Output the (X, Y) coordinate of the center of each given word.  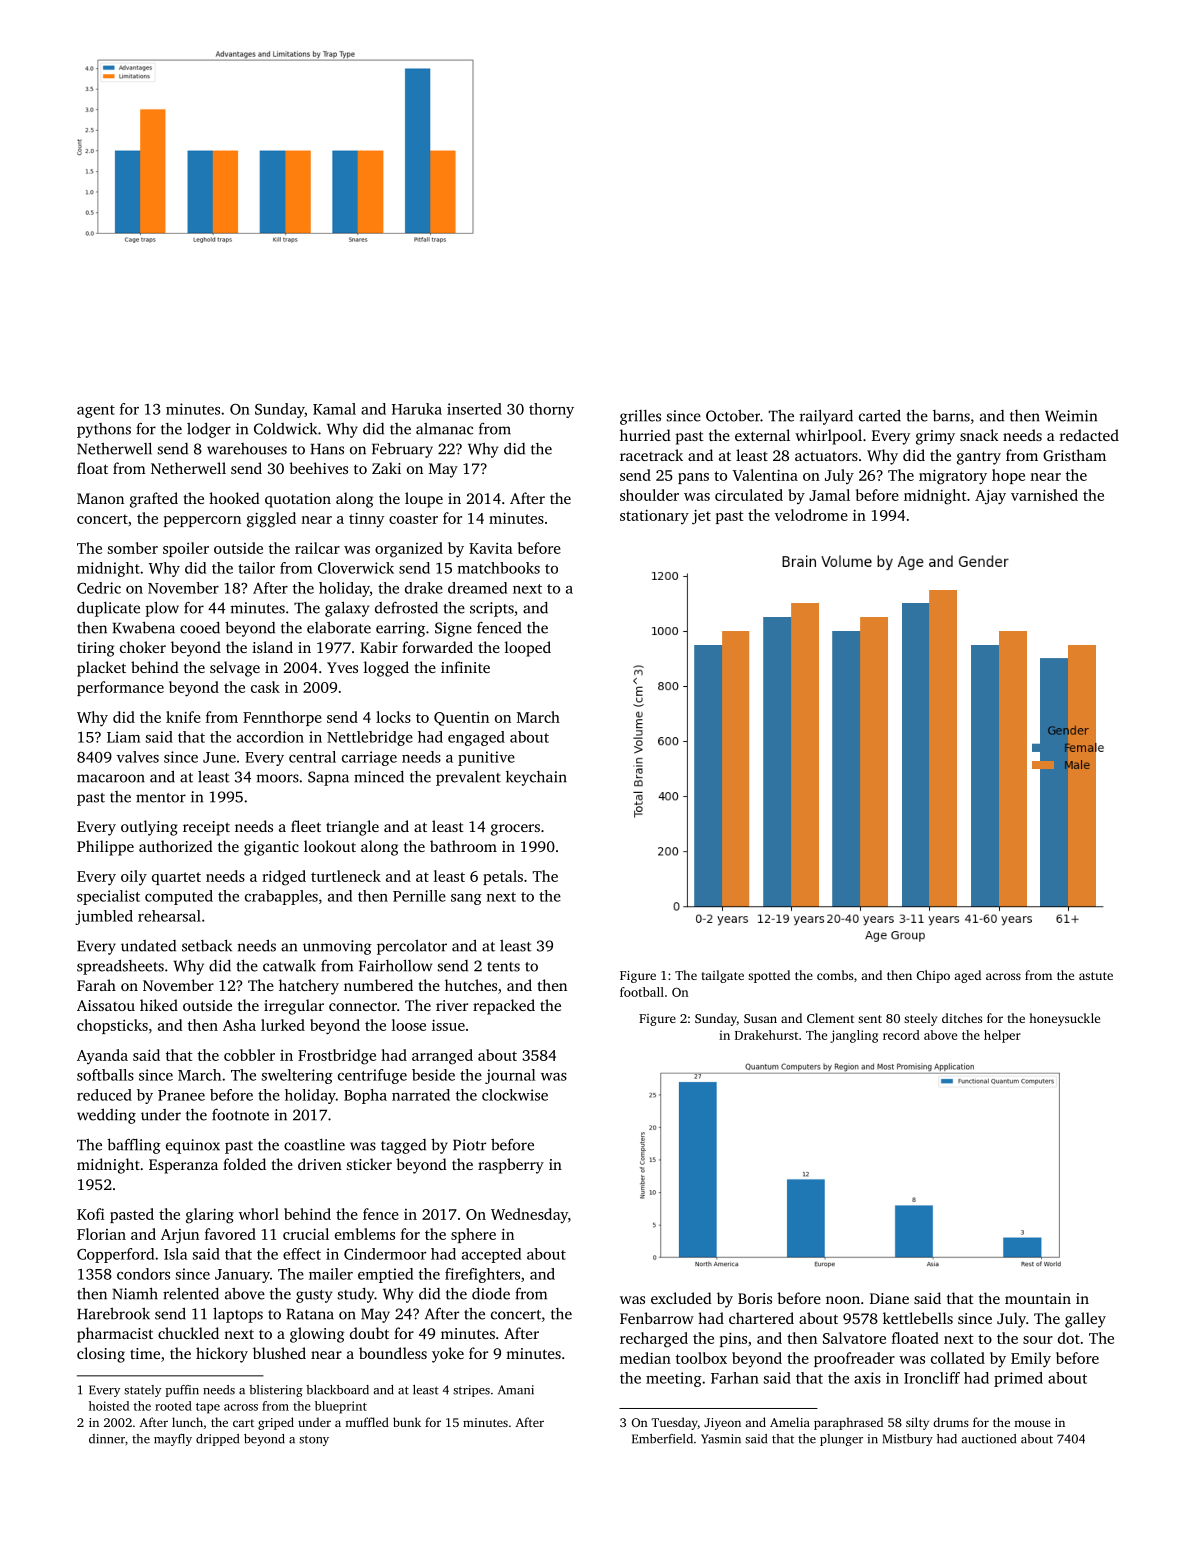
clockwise (515, 1095)
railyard (826, 417)
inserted (474, 409)
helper (1002, 1036)
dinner (107, 1439)
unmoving (337, 947)
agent (96, 411)
